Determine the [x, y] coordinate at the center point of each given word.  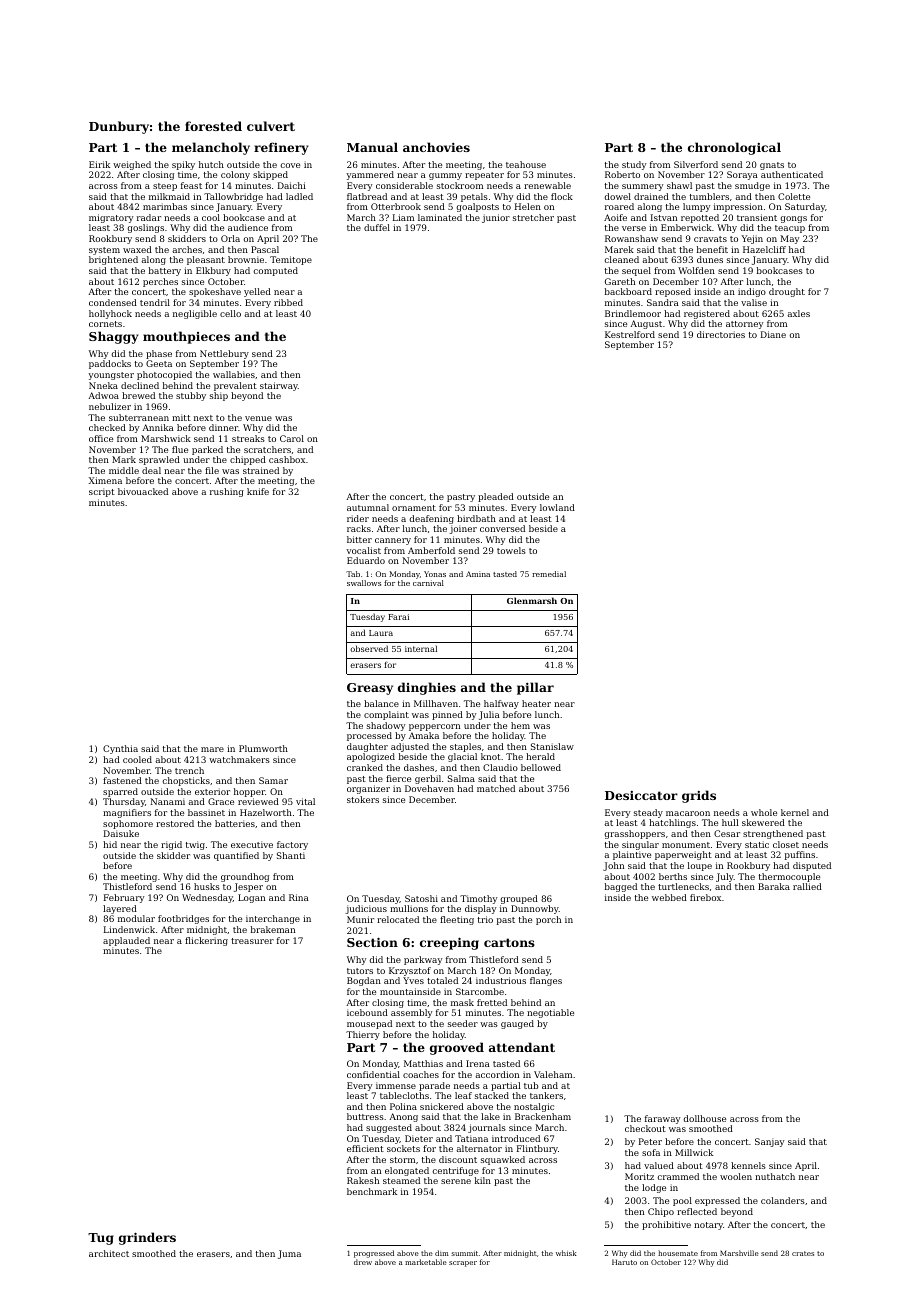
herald [540, 756]
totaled [442, 980]
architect [109, 1253]
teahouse [526, 164]
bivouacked [143, 491]
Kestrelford [630, 334]
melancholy [211, 148]
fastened [122, 780]
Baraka [774, 886]
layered [120, 909]
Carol [292, 438]
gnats [772, 166]
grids [699, 796]
